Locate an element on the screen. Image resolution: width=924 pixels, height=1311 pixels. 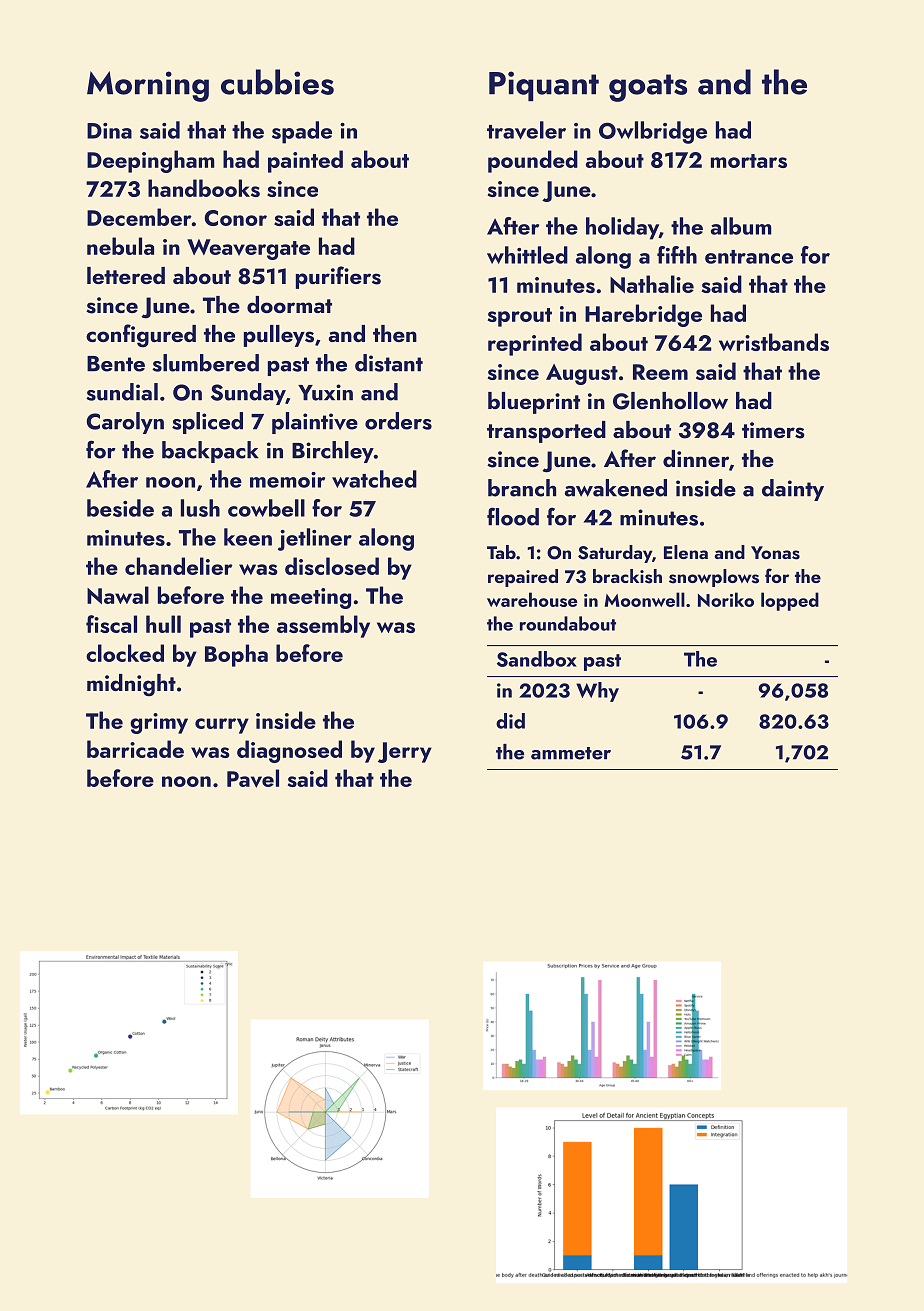
Piquant is located at coordinates (544, 86).
